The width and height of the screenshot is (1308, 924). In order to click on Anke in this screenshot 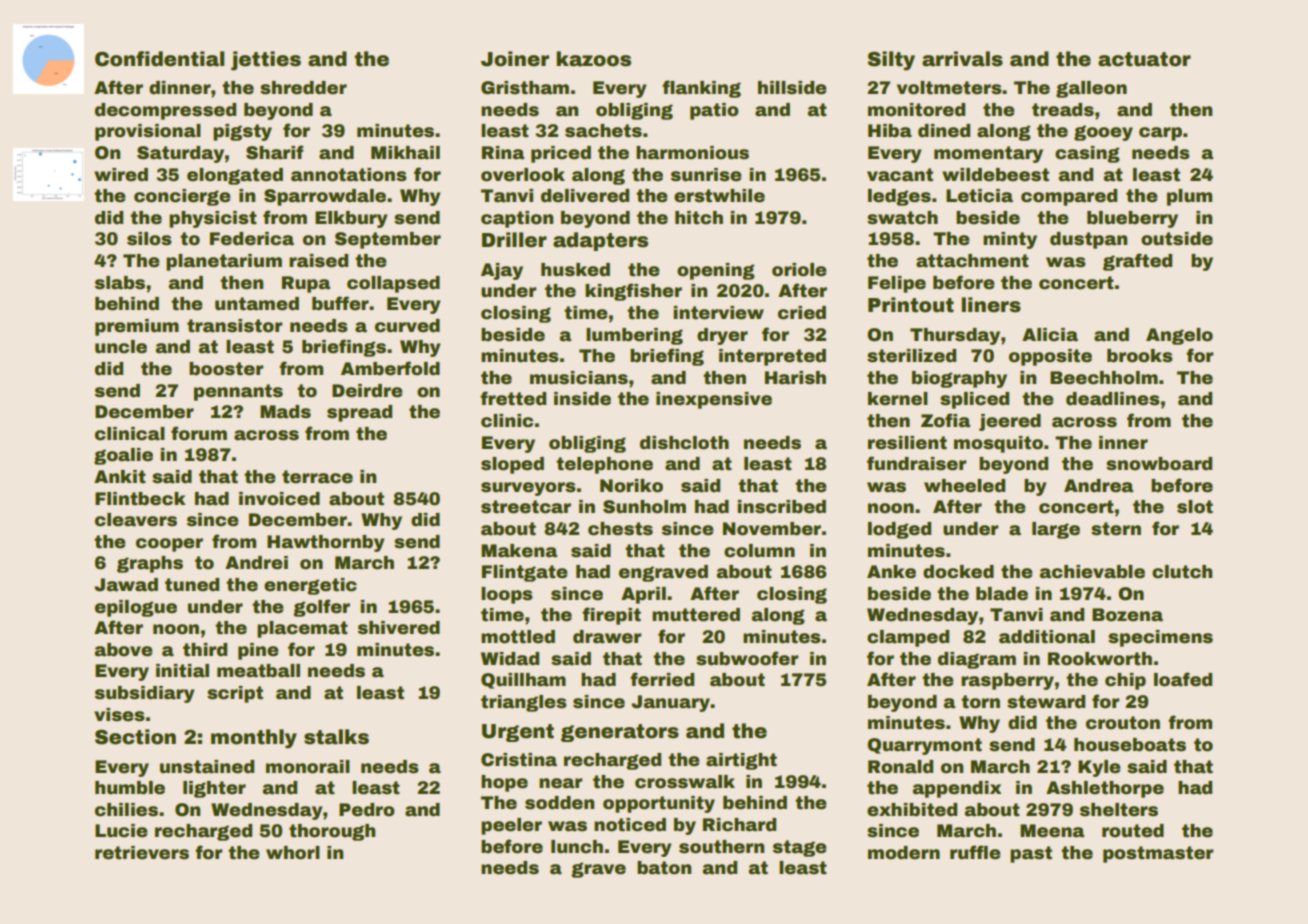, I will do `click(891, 572)`.
